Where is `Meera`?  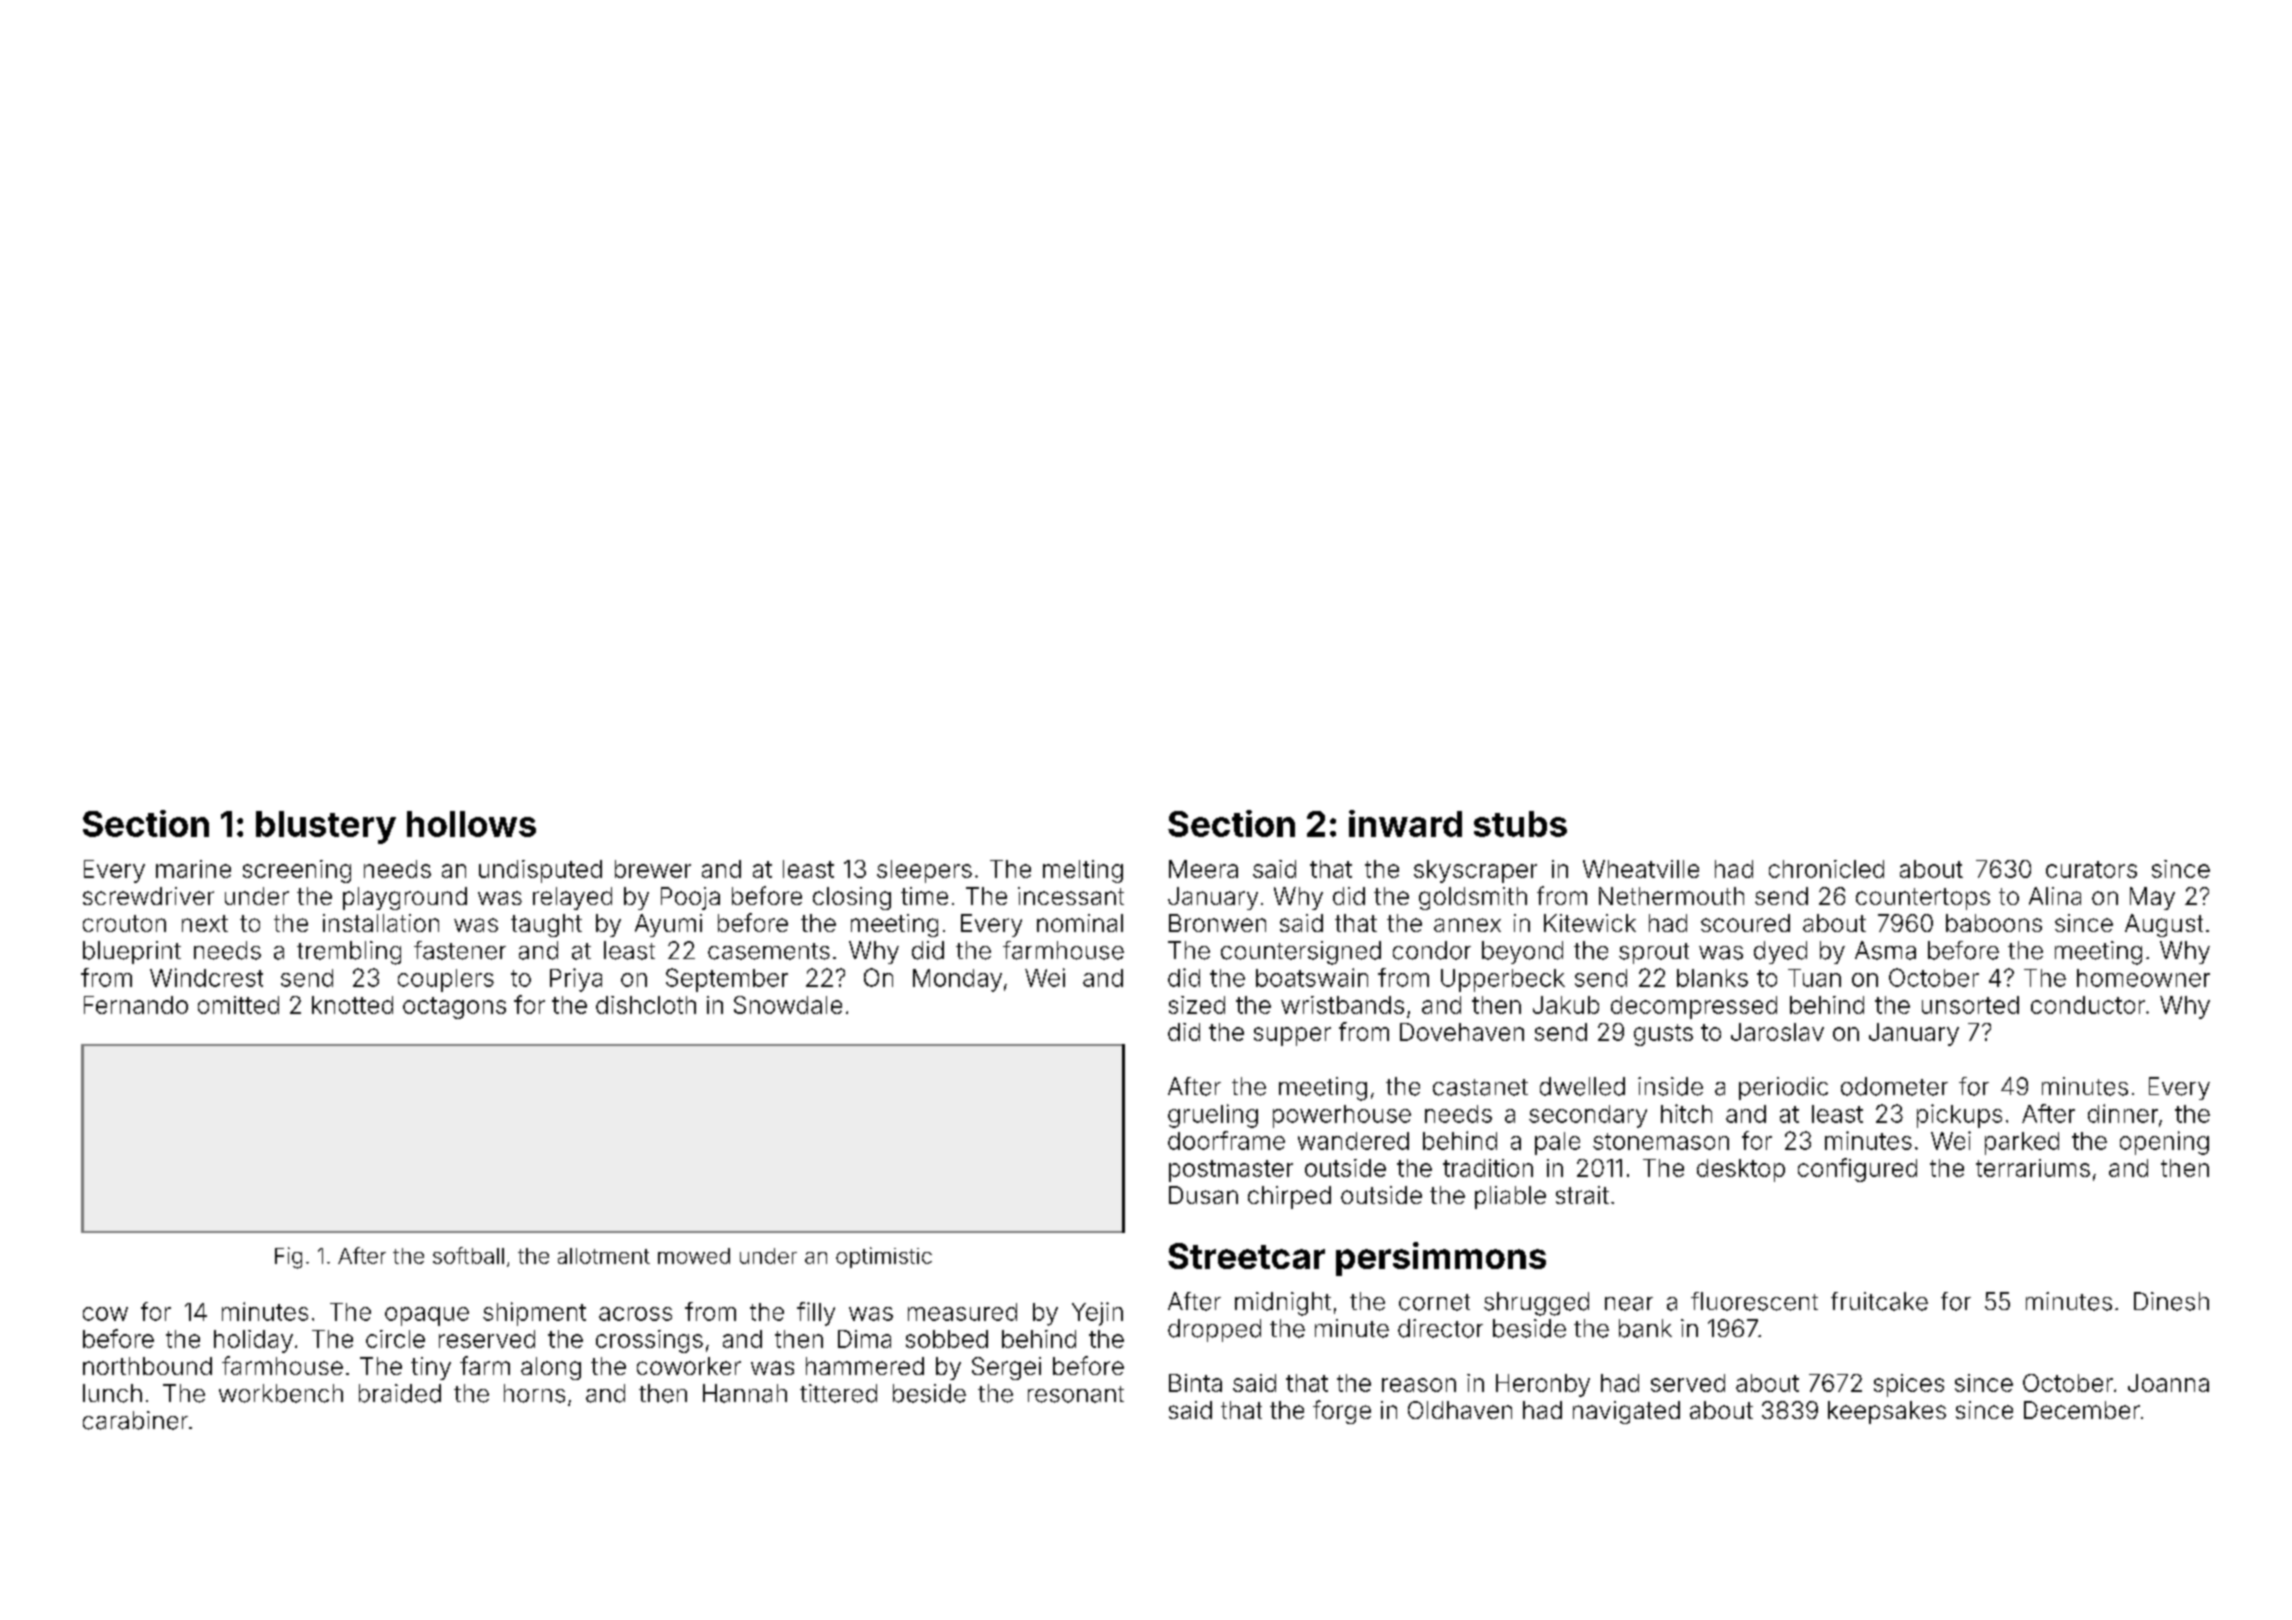
Meera is located at coordinates (1203, 869).
